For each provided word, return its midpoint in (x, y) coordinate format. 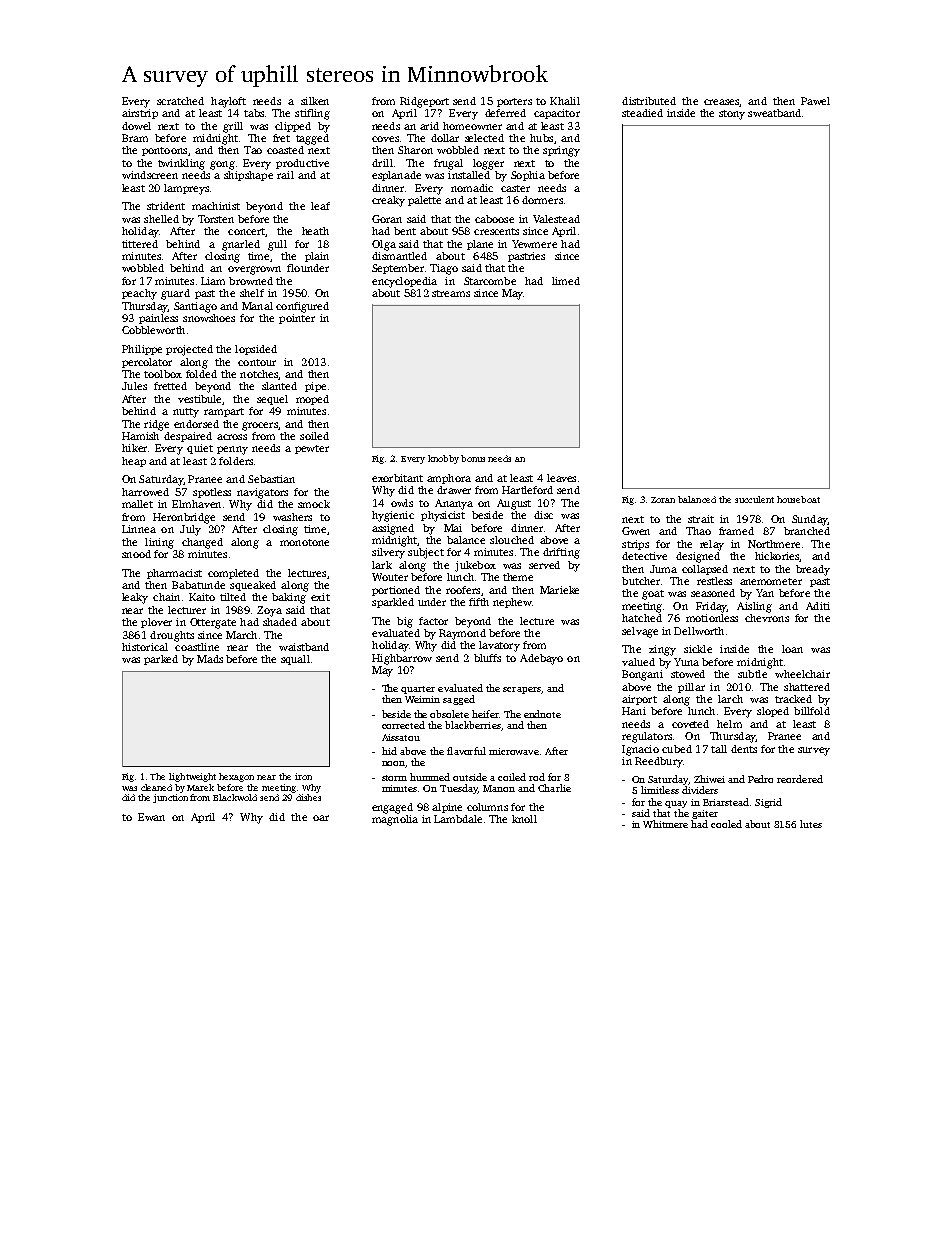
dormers (542, 200)
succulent (754, 499)
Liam (213, 281)
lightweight (192, 777)
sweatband (774, 113)
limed (566, 281)
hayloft (228, 102)
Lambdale (458, 819)
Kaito (202, 597)
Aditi (818, 606)
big (405, 622)
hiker (134, 448)
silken (315, 101)
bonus (473, 458)
